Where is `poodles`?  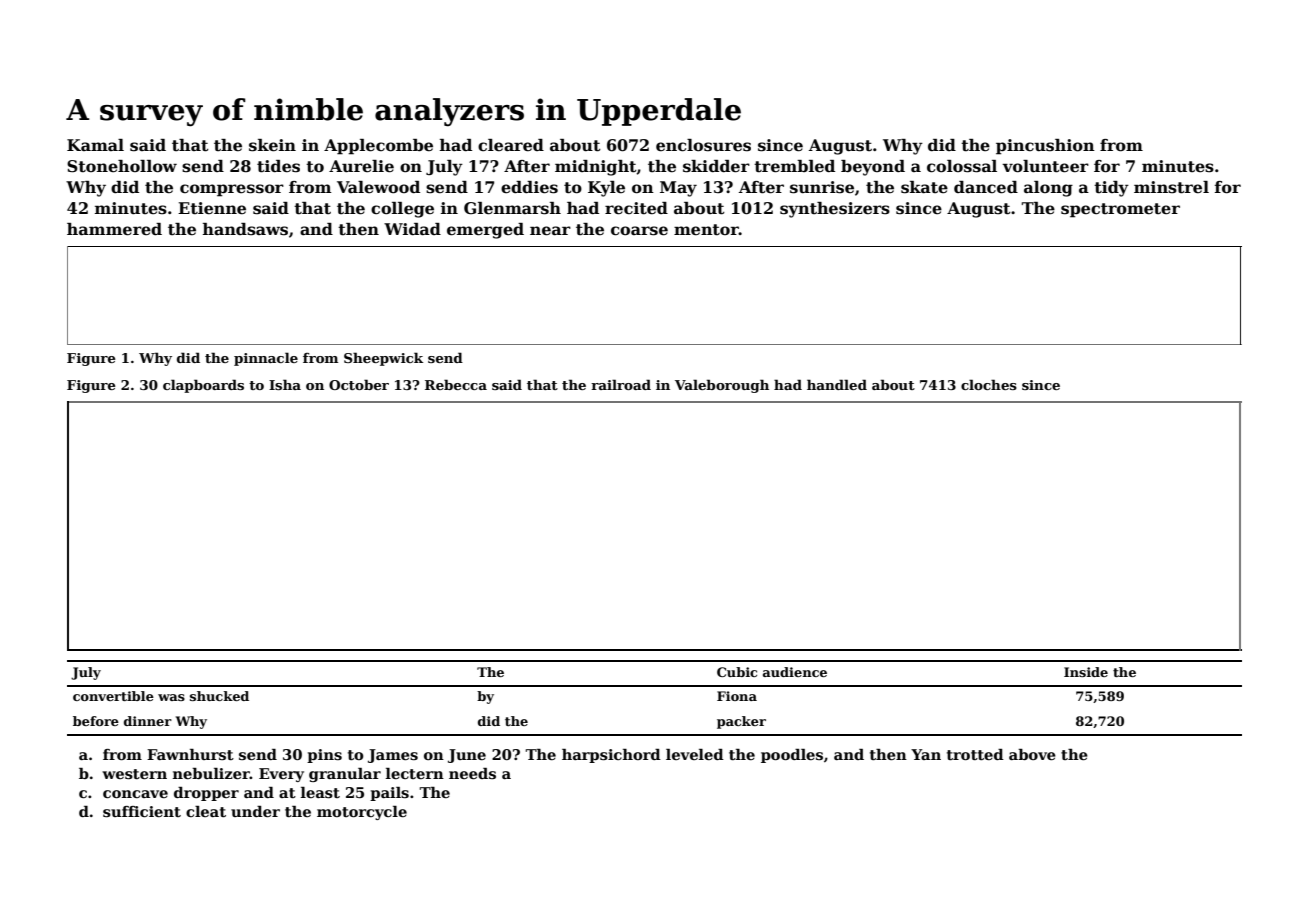 poodles is located at coordinates (792, 756).
